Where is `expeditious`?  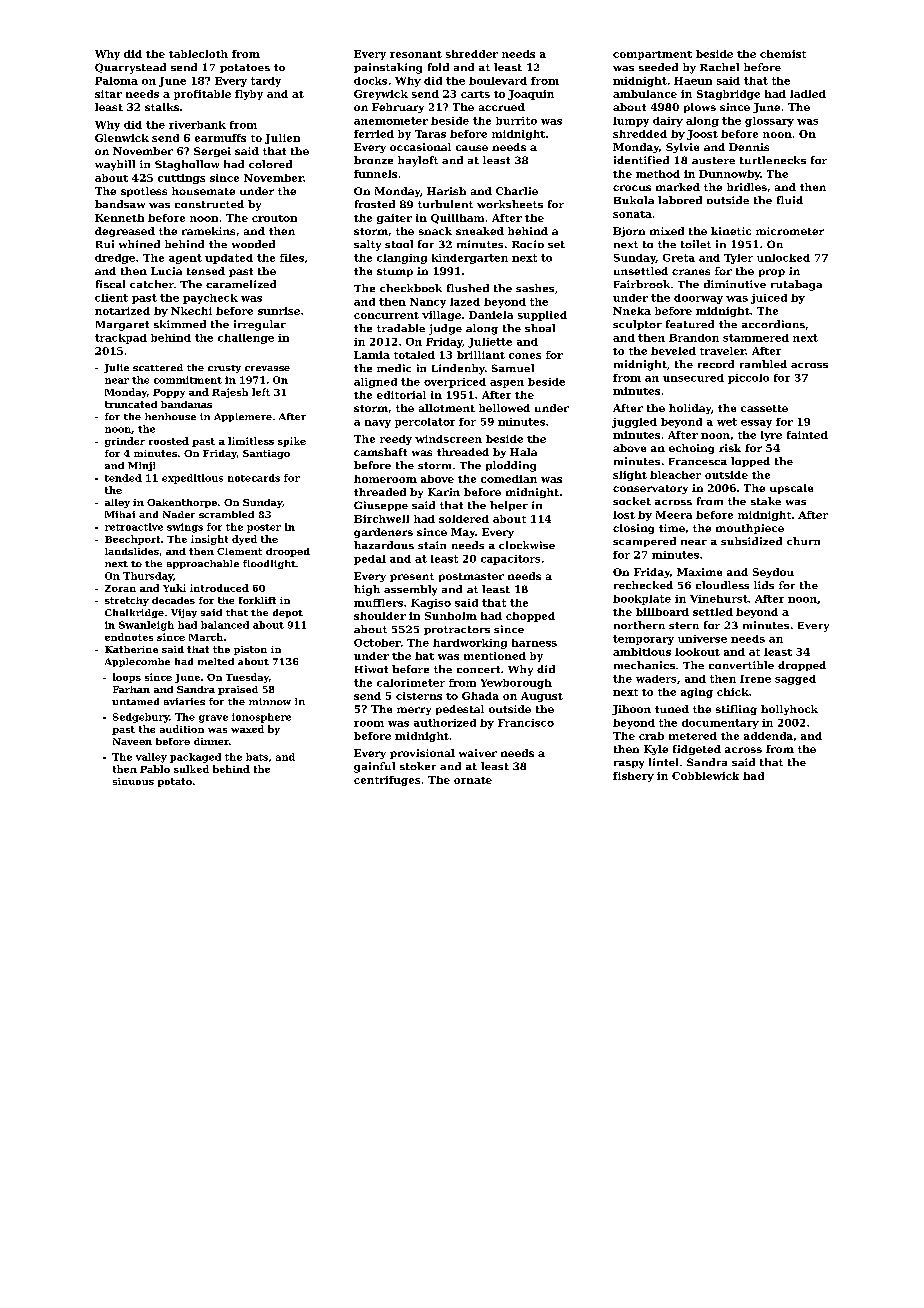
expeditious is located at coordinates (192, 479).
